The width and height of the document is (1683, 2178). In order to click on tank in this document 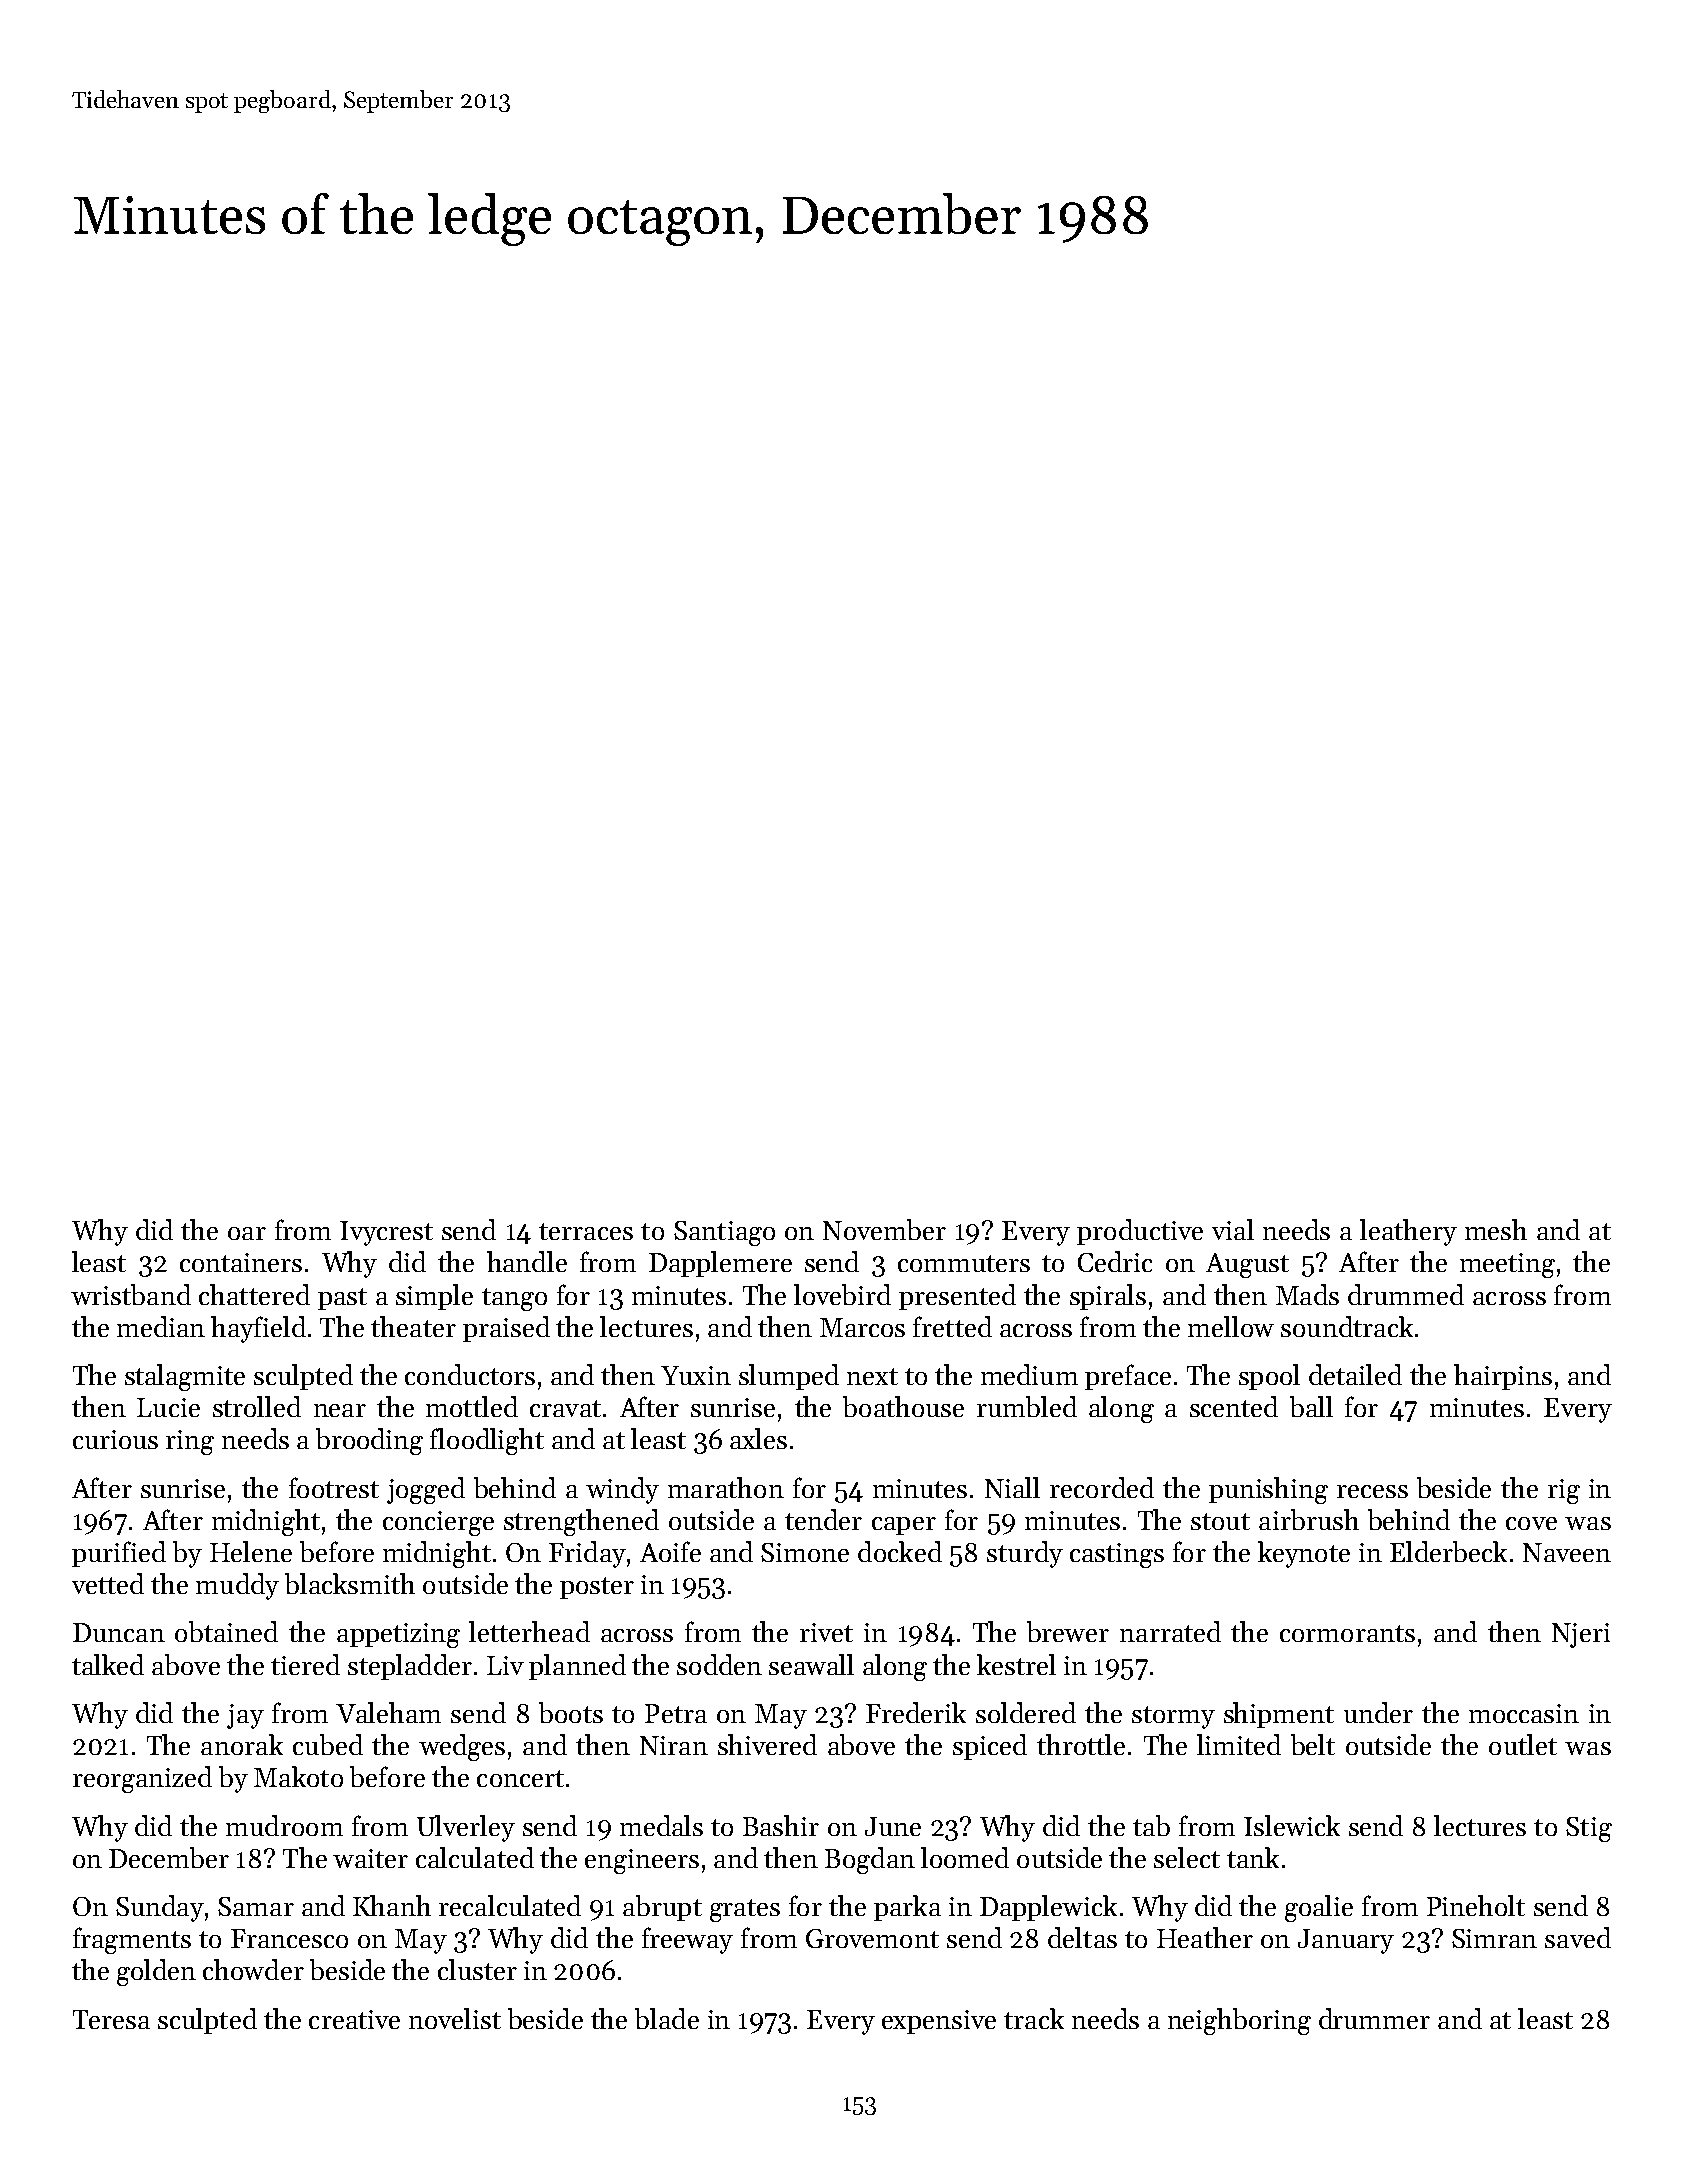, I will do `click(1253, 1857)`.
